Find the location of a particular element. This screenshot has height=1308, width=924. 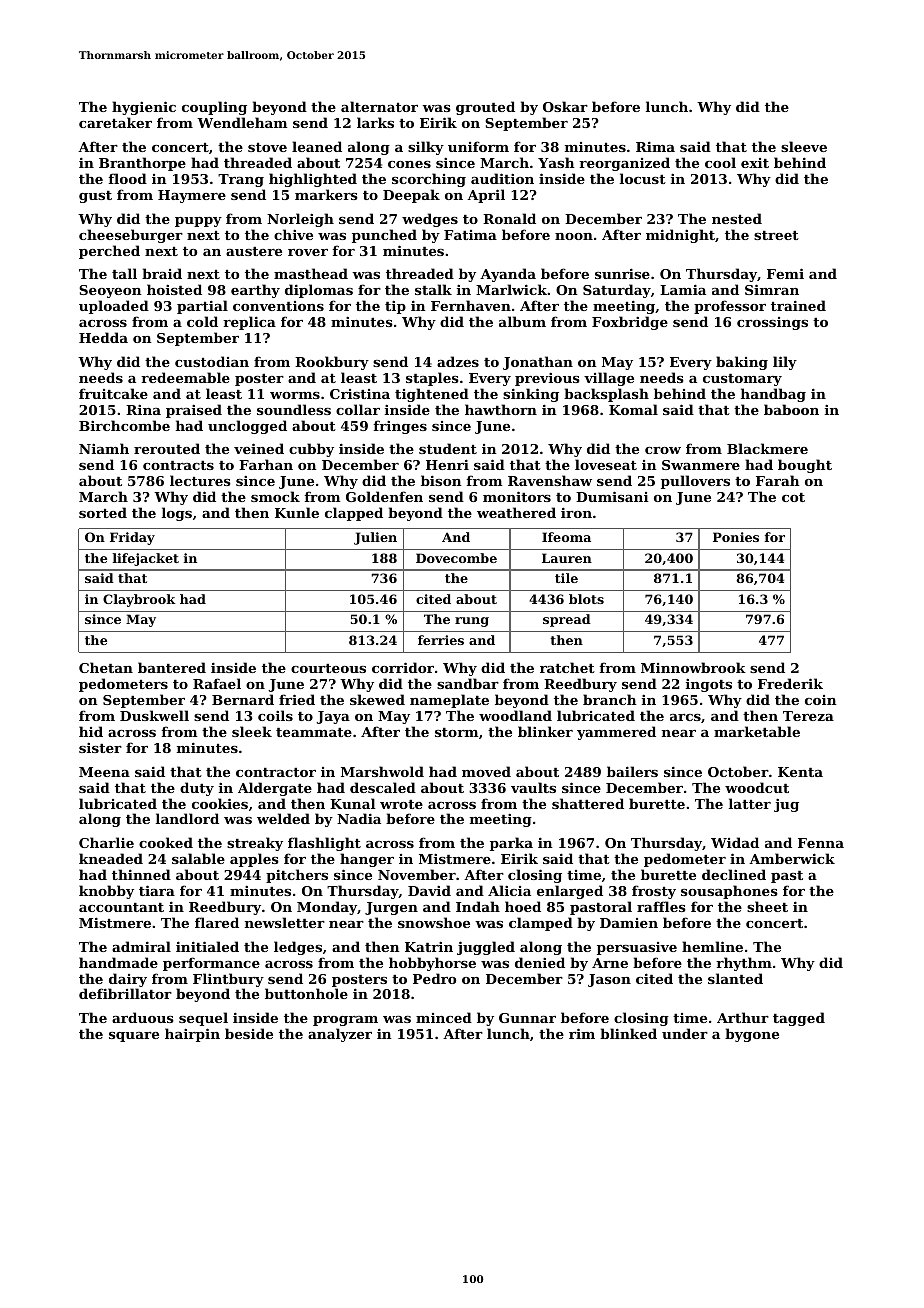

sorted is located at coordinates (103, 512).
